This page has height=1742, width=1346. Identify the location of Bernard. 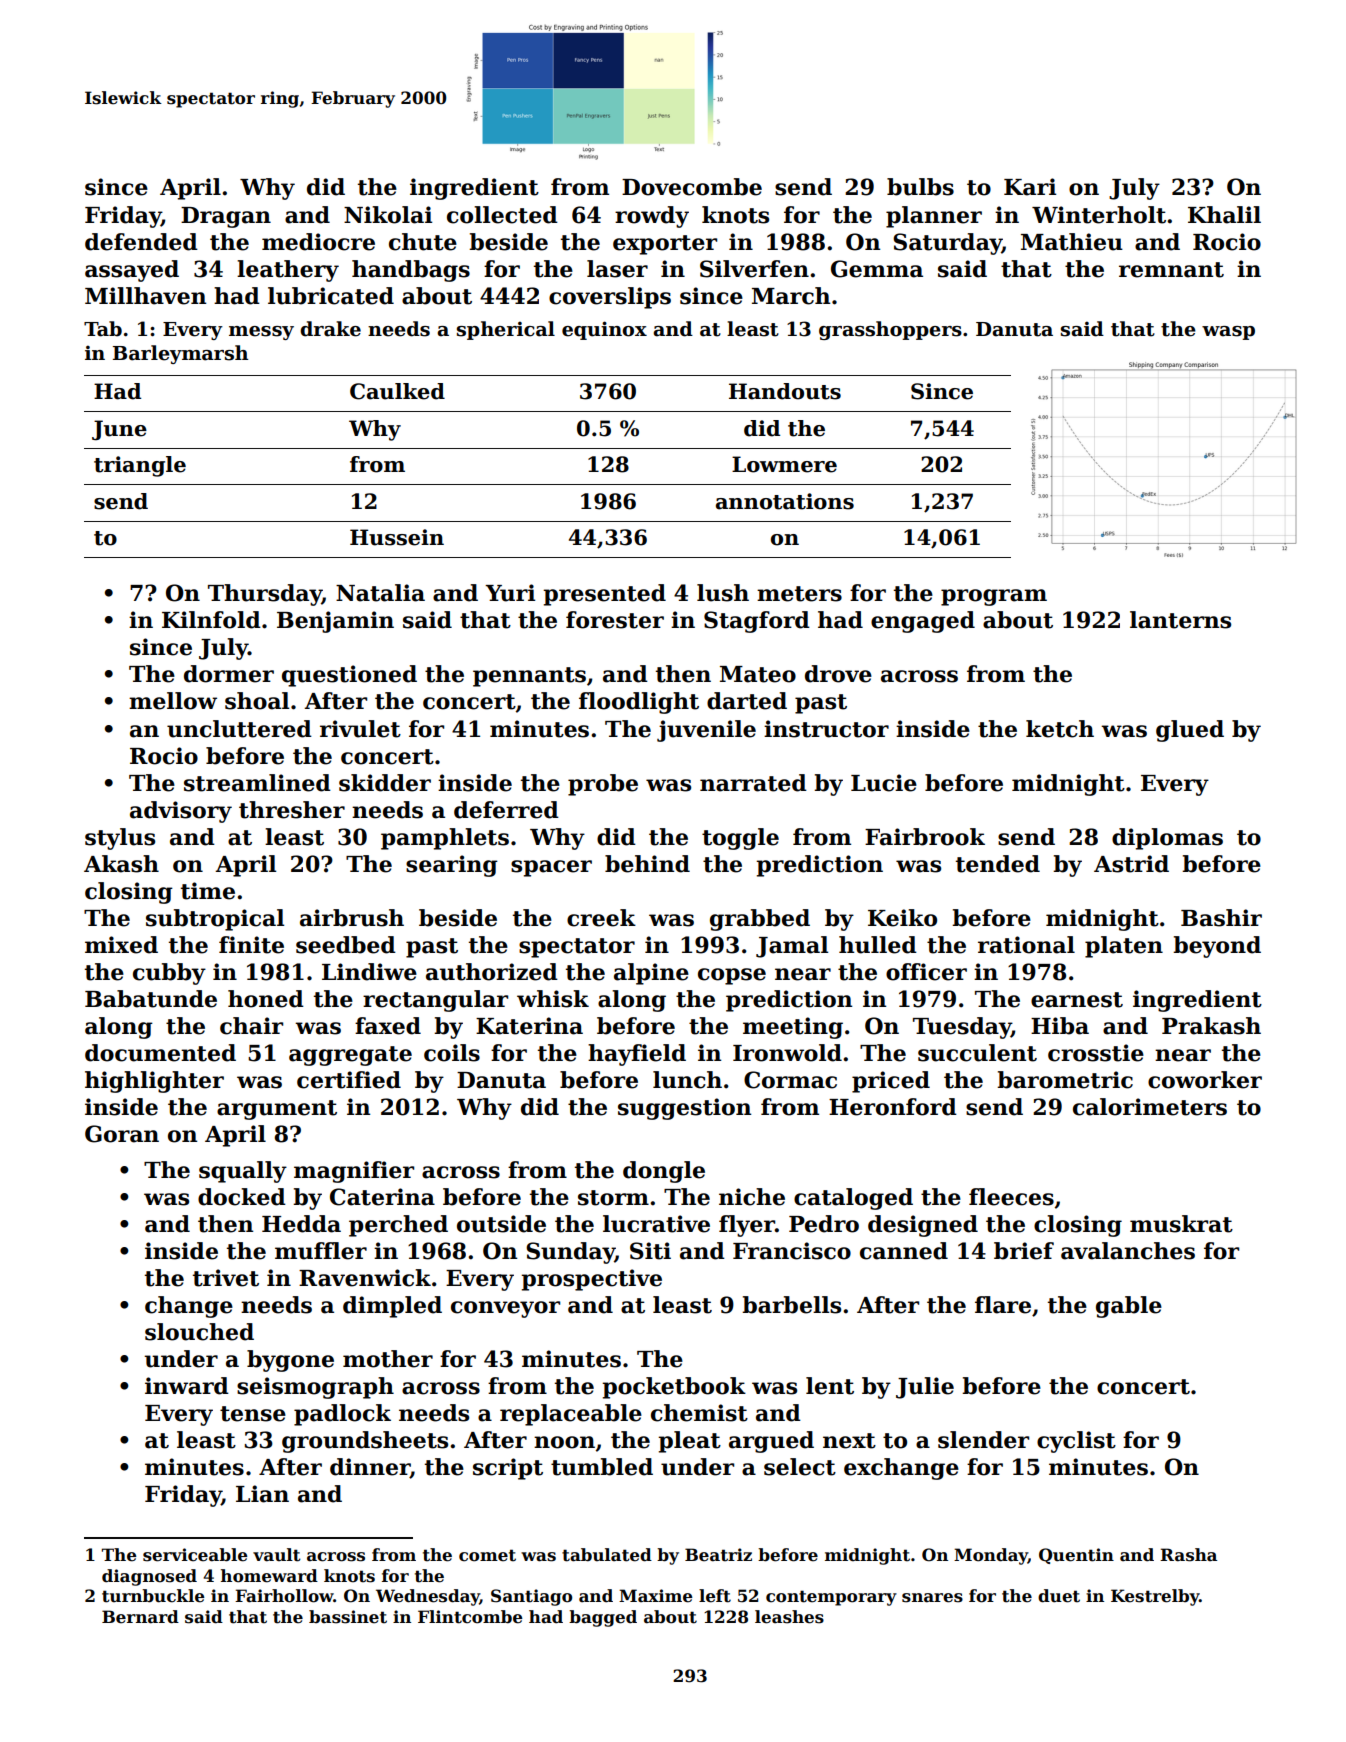
(140, 1617).
